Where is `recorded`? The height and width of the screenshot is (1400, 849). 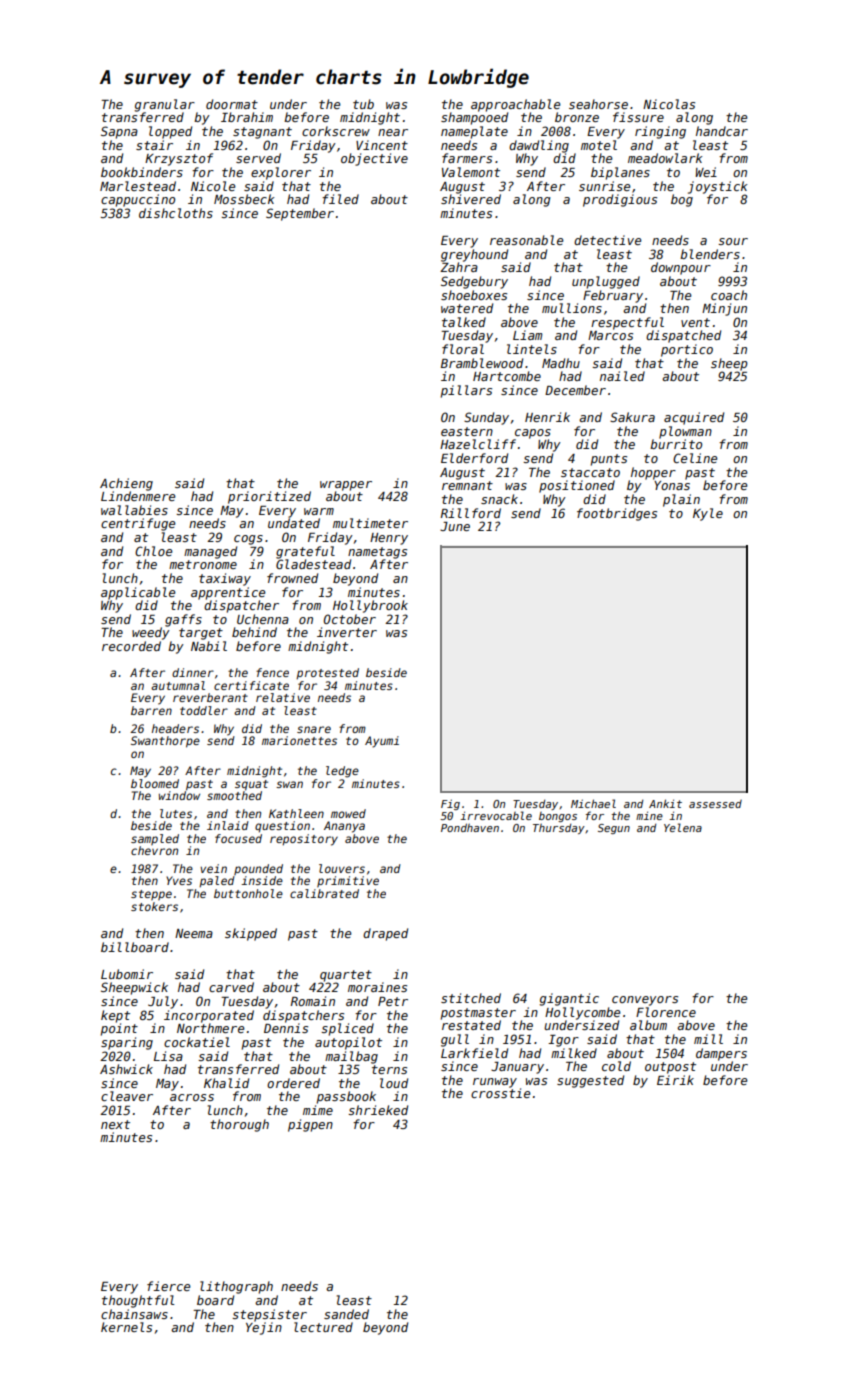 recorded is located at coordinates (131, 646).
